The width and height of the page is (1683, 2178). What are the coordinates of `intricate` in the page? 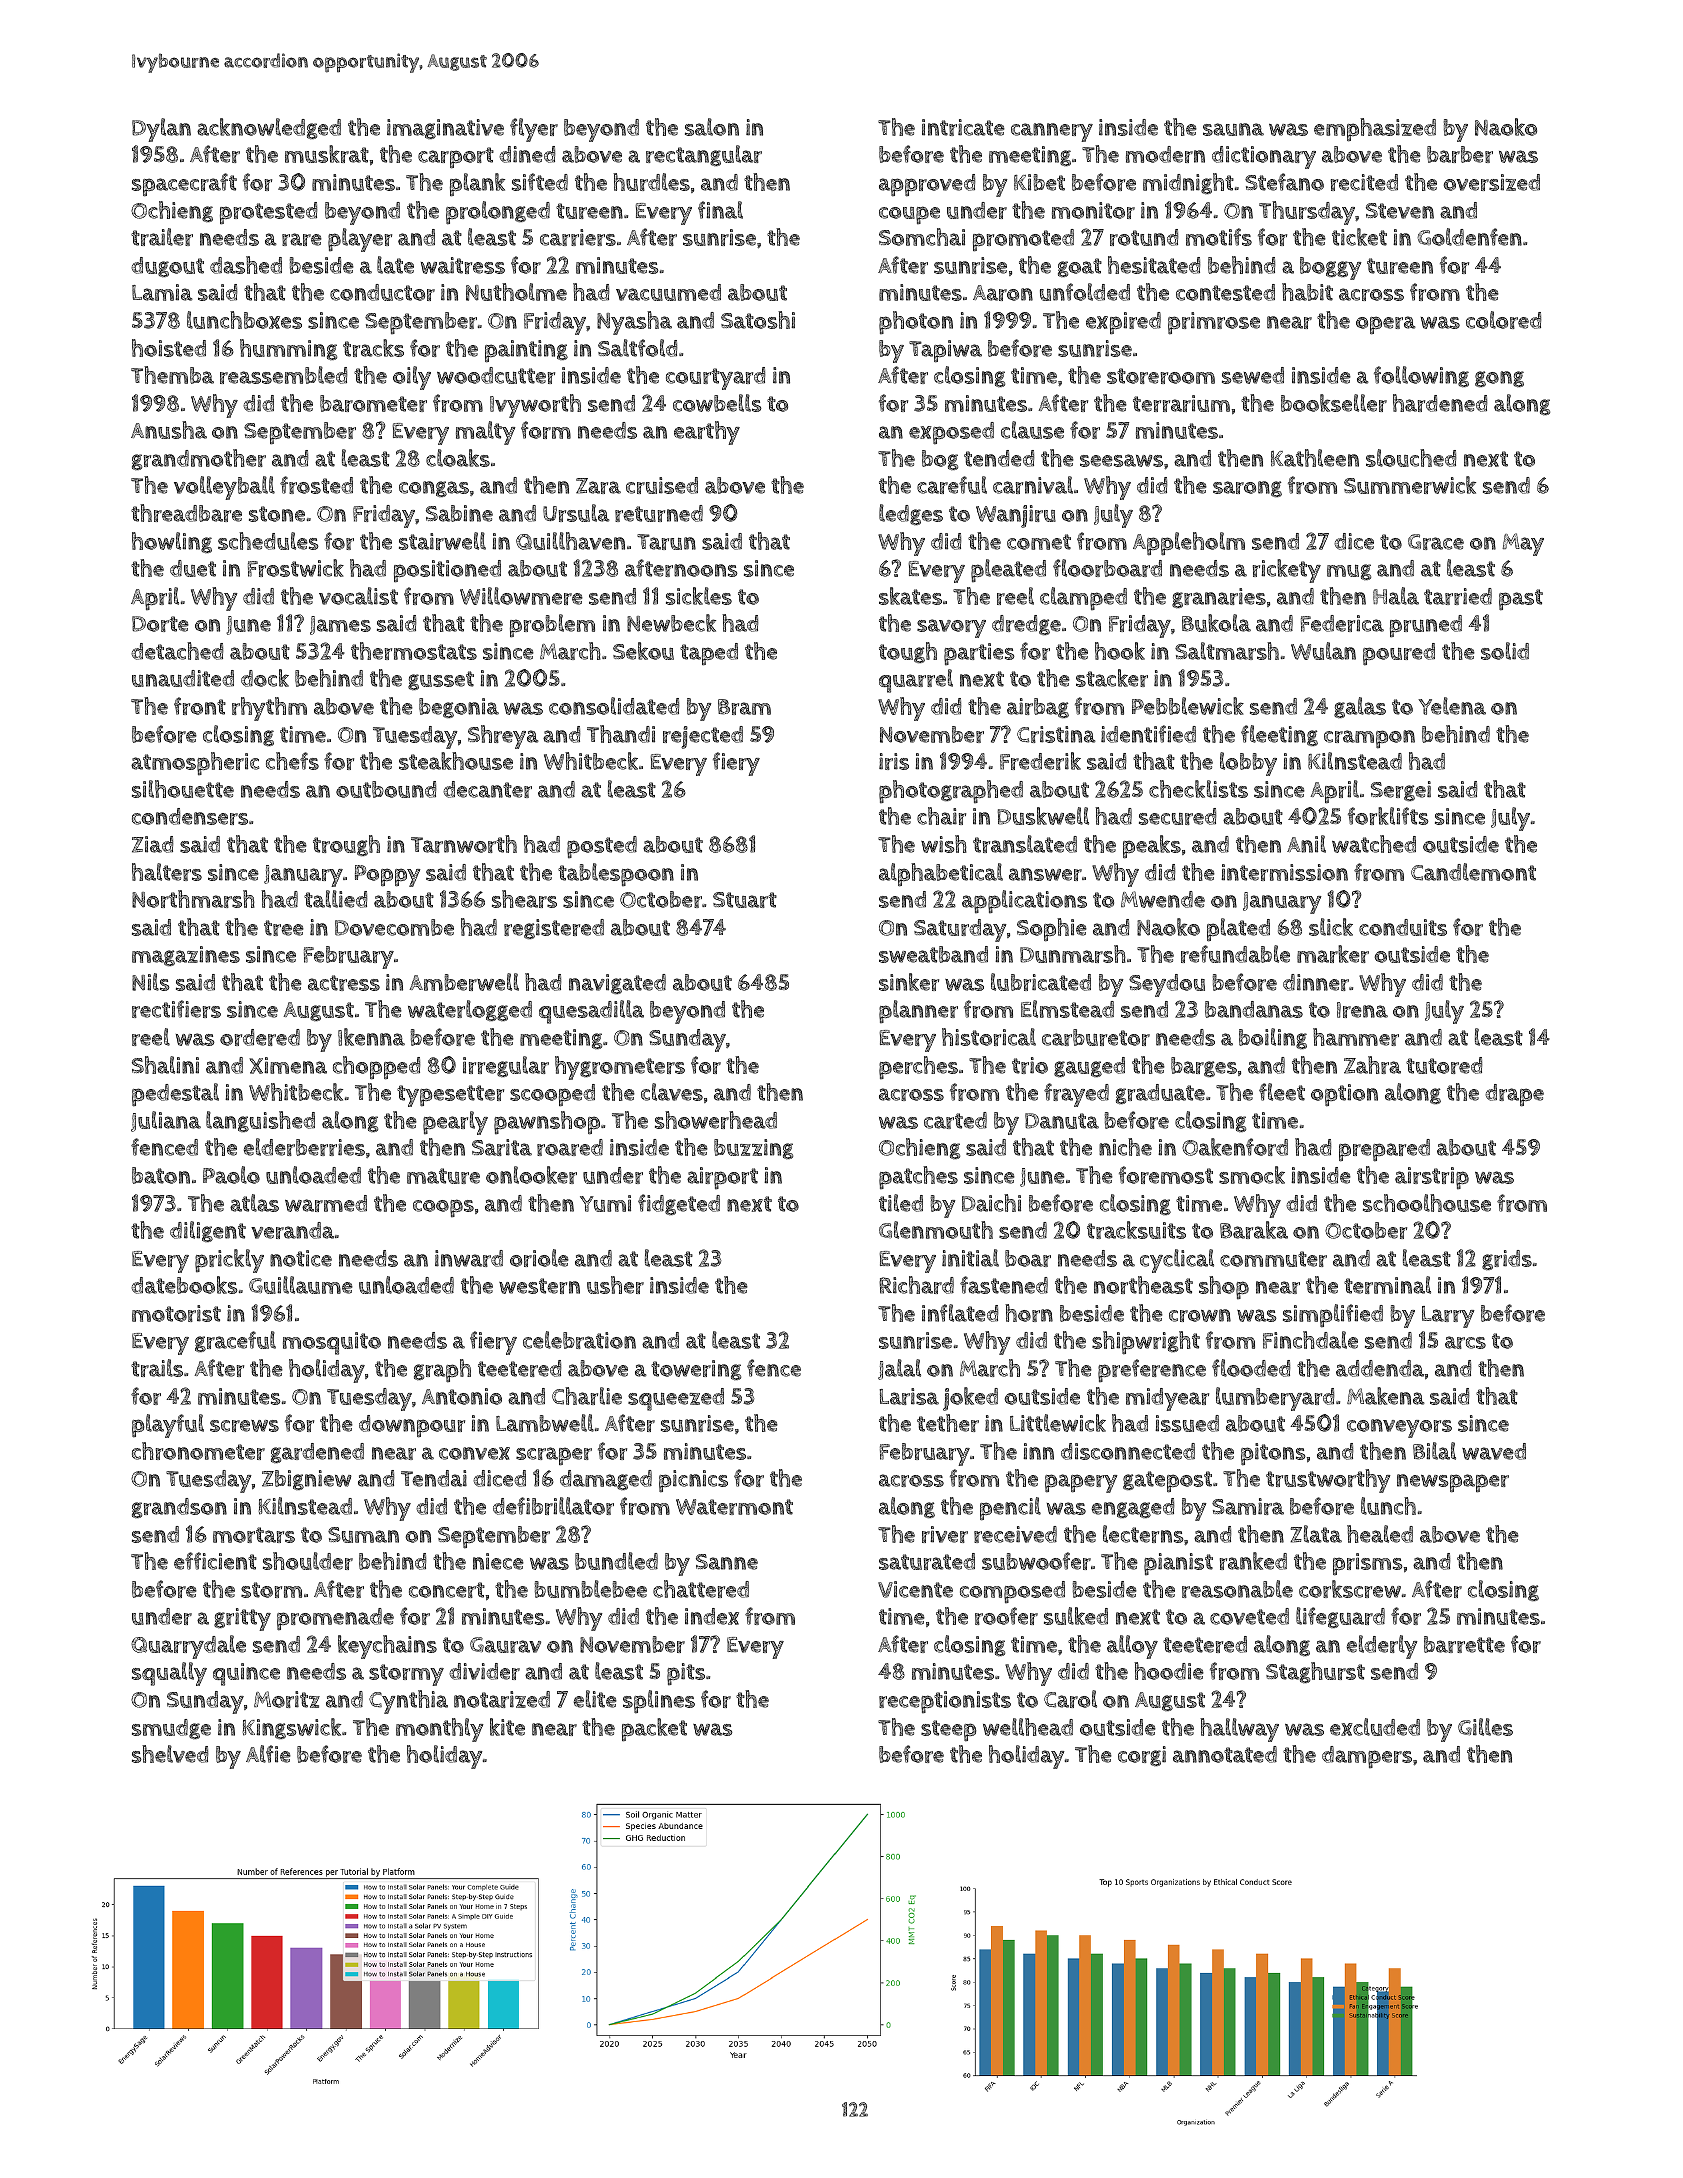 It's located at (963, 127).
